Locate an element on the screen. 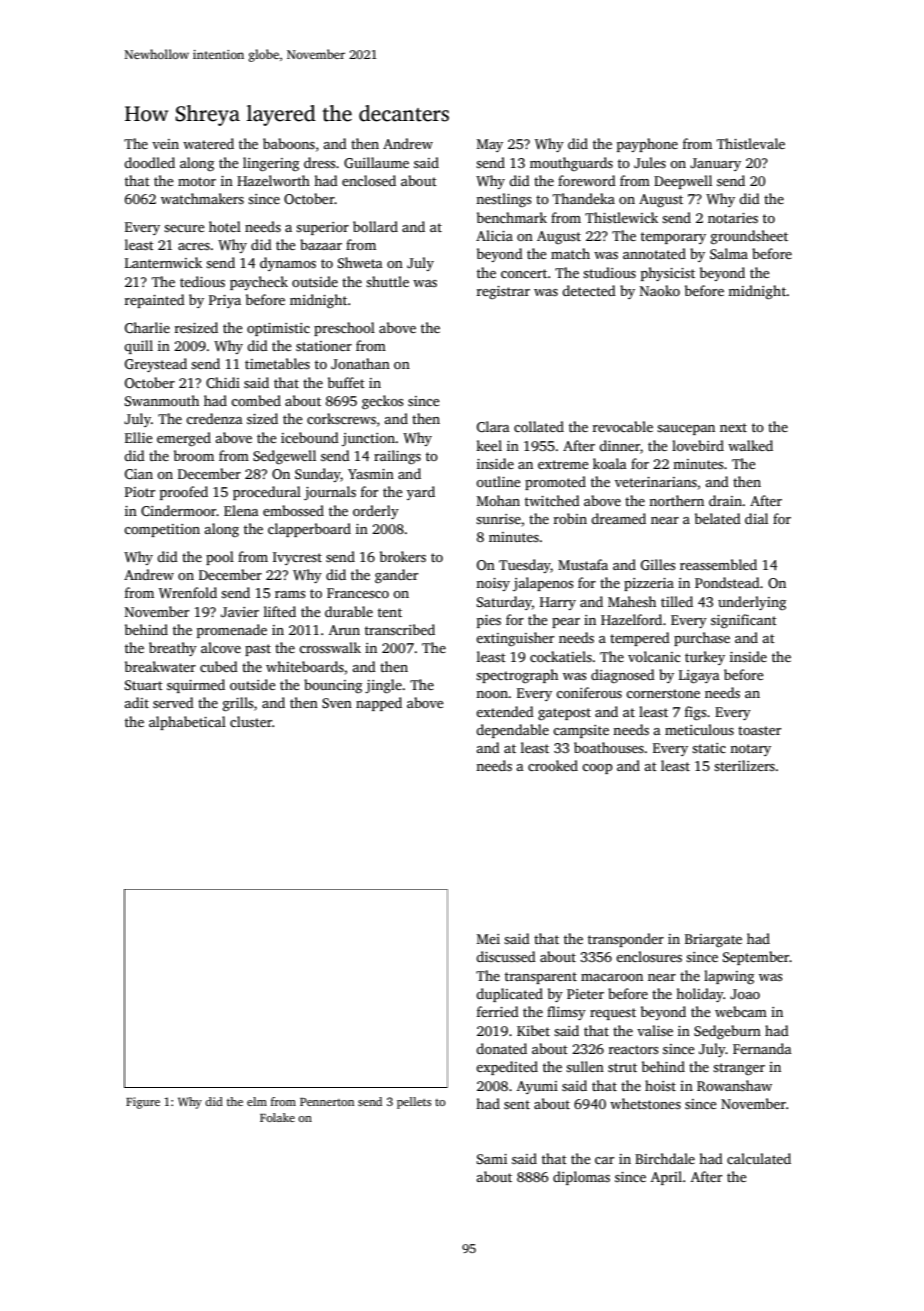 The height and width of the screenshot is (1311, 924). Lanternwick is located at coordinates (163, 262).
